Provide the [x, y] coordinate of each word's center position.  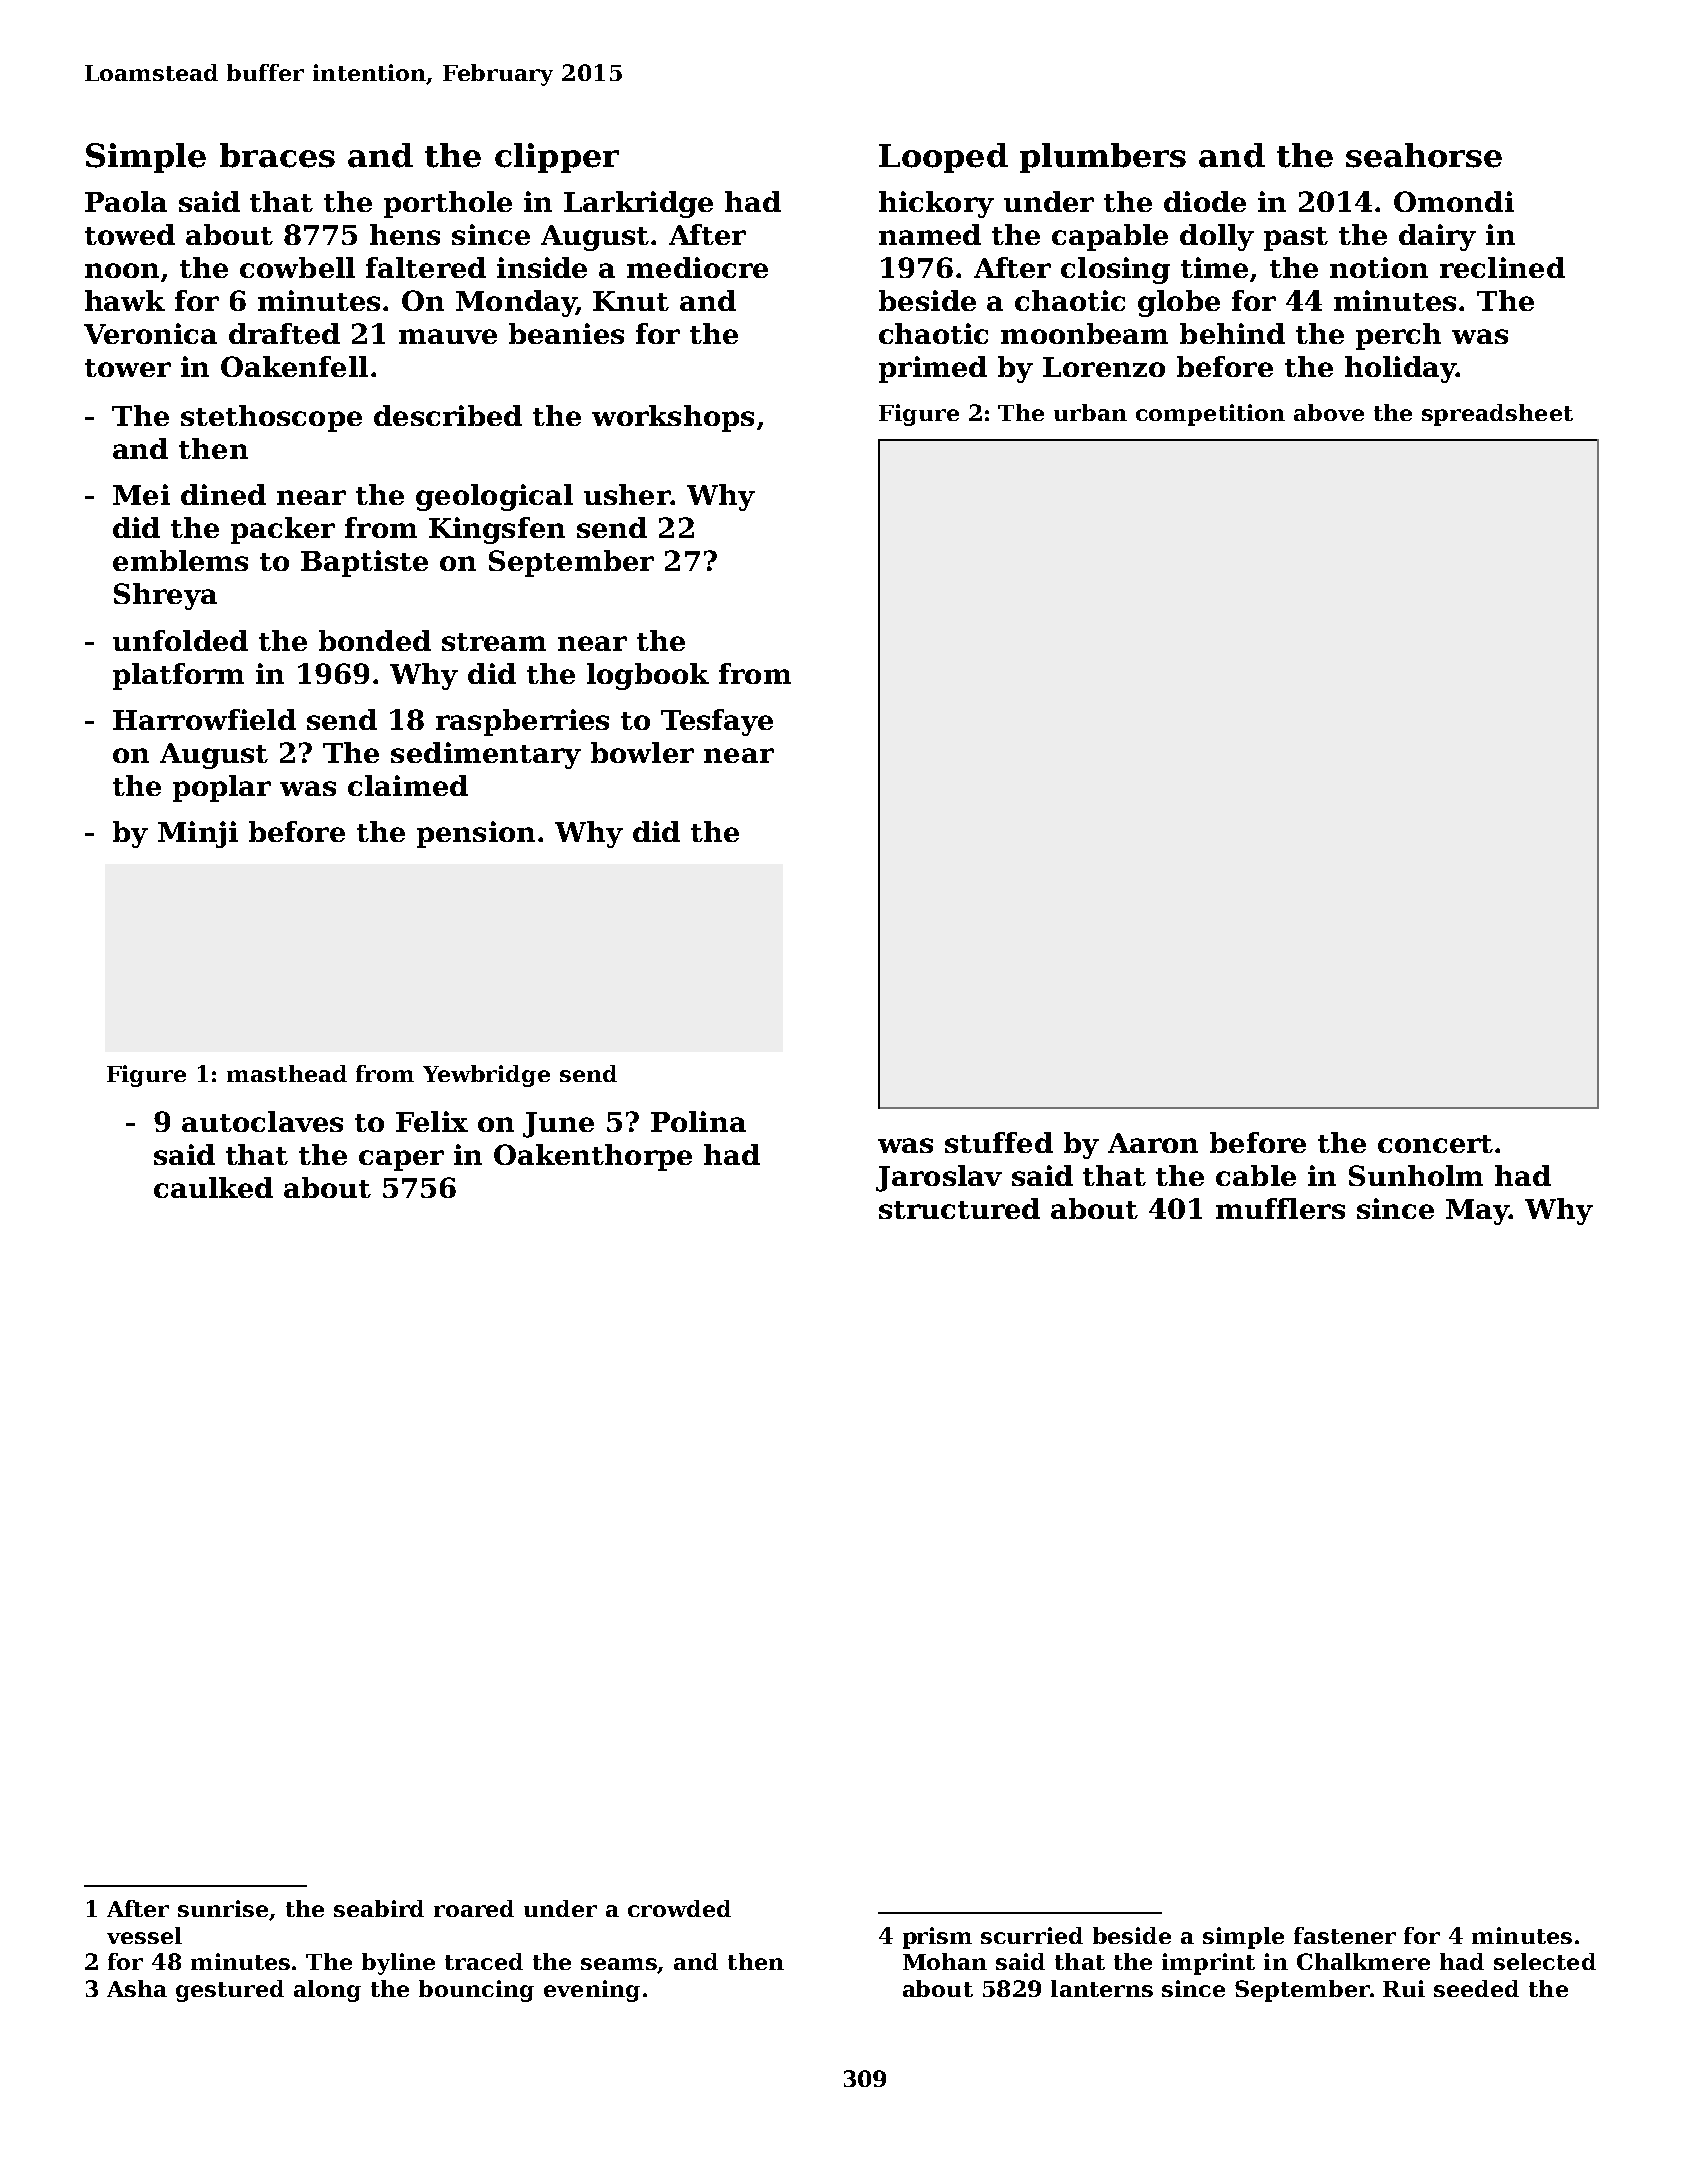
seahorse [1424, 155]
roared [474, 1908]
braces [277, 155]
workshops [673, 418]
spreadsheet [1497, 415]
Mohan [945, 1961]
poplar [222, 788]
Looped [943, 158]
